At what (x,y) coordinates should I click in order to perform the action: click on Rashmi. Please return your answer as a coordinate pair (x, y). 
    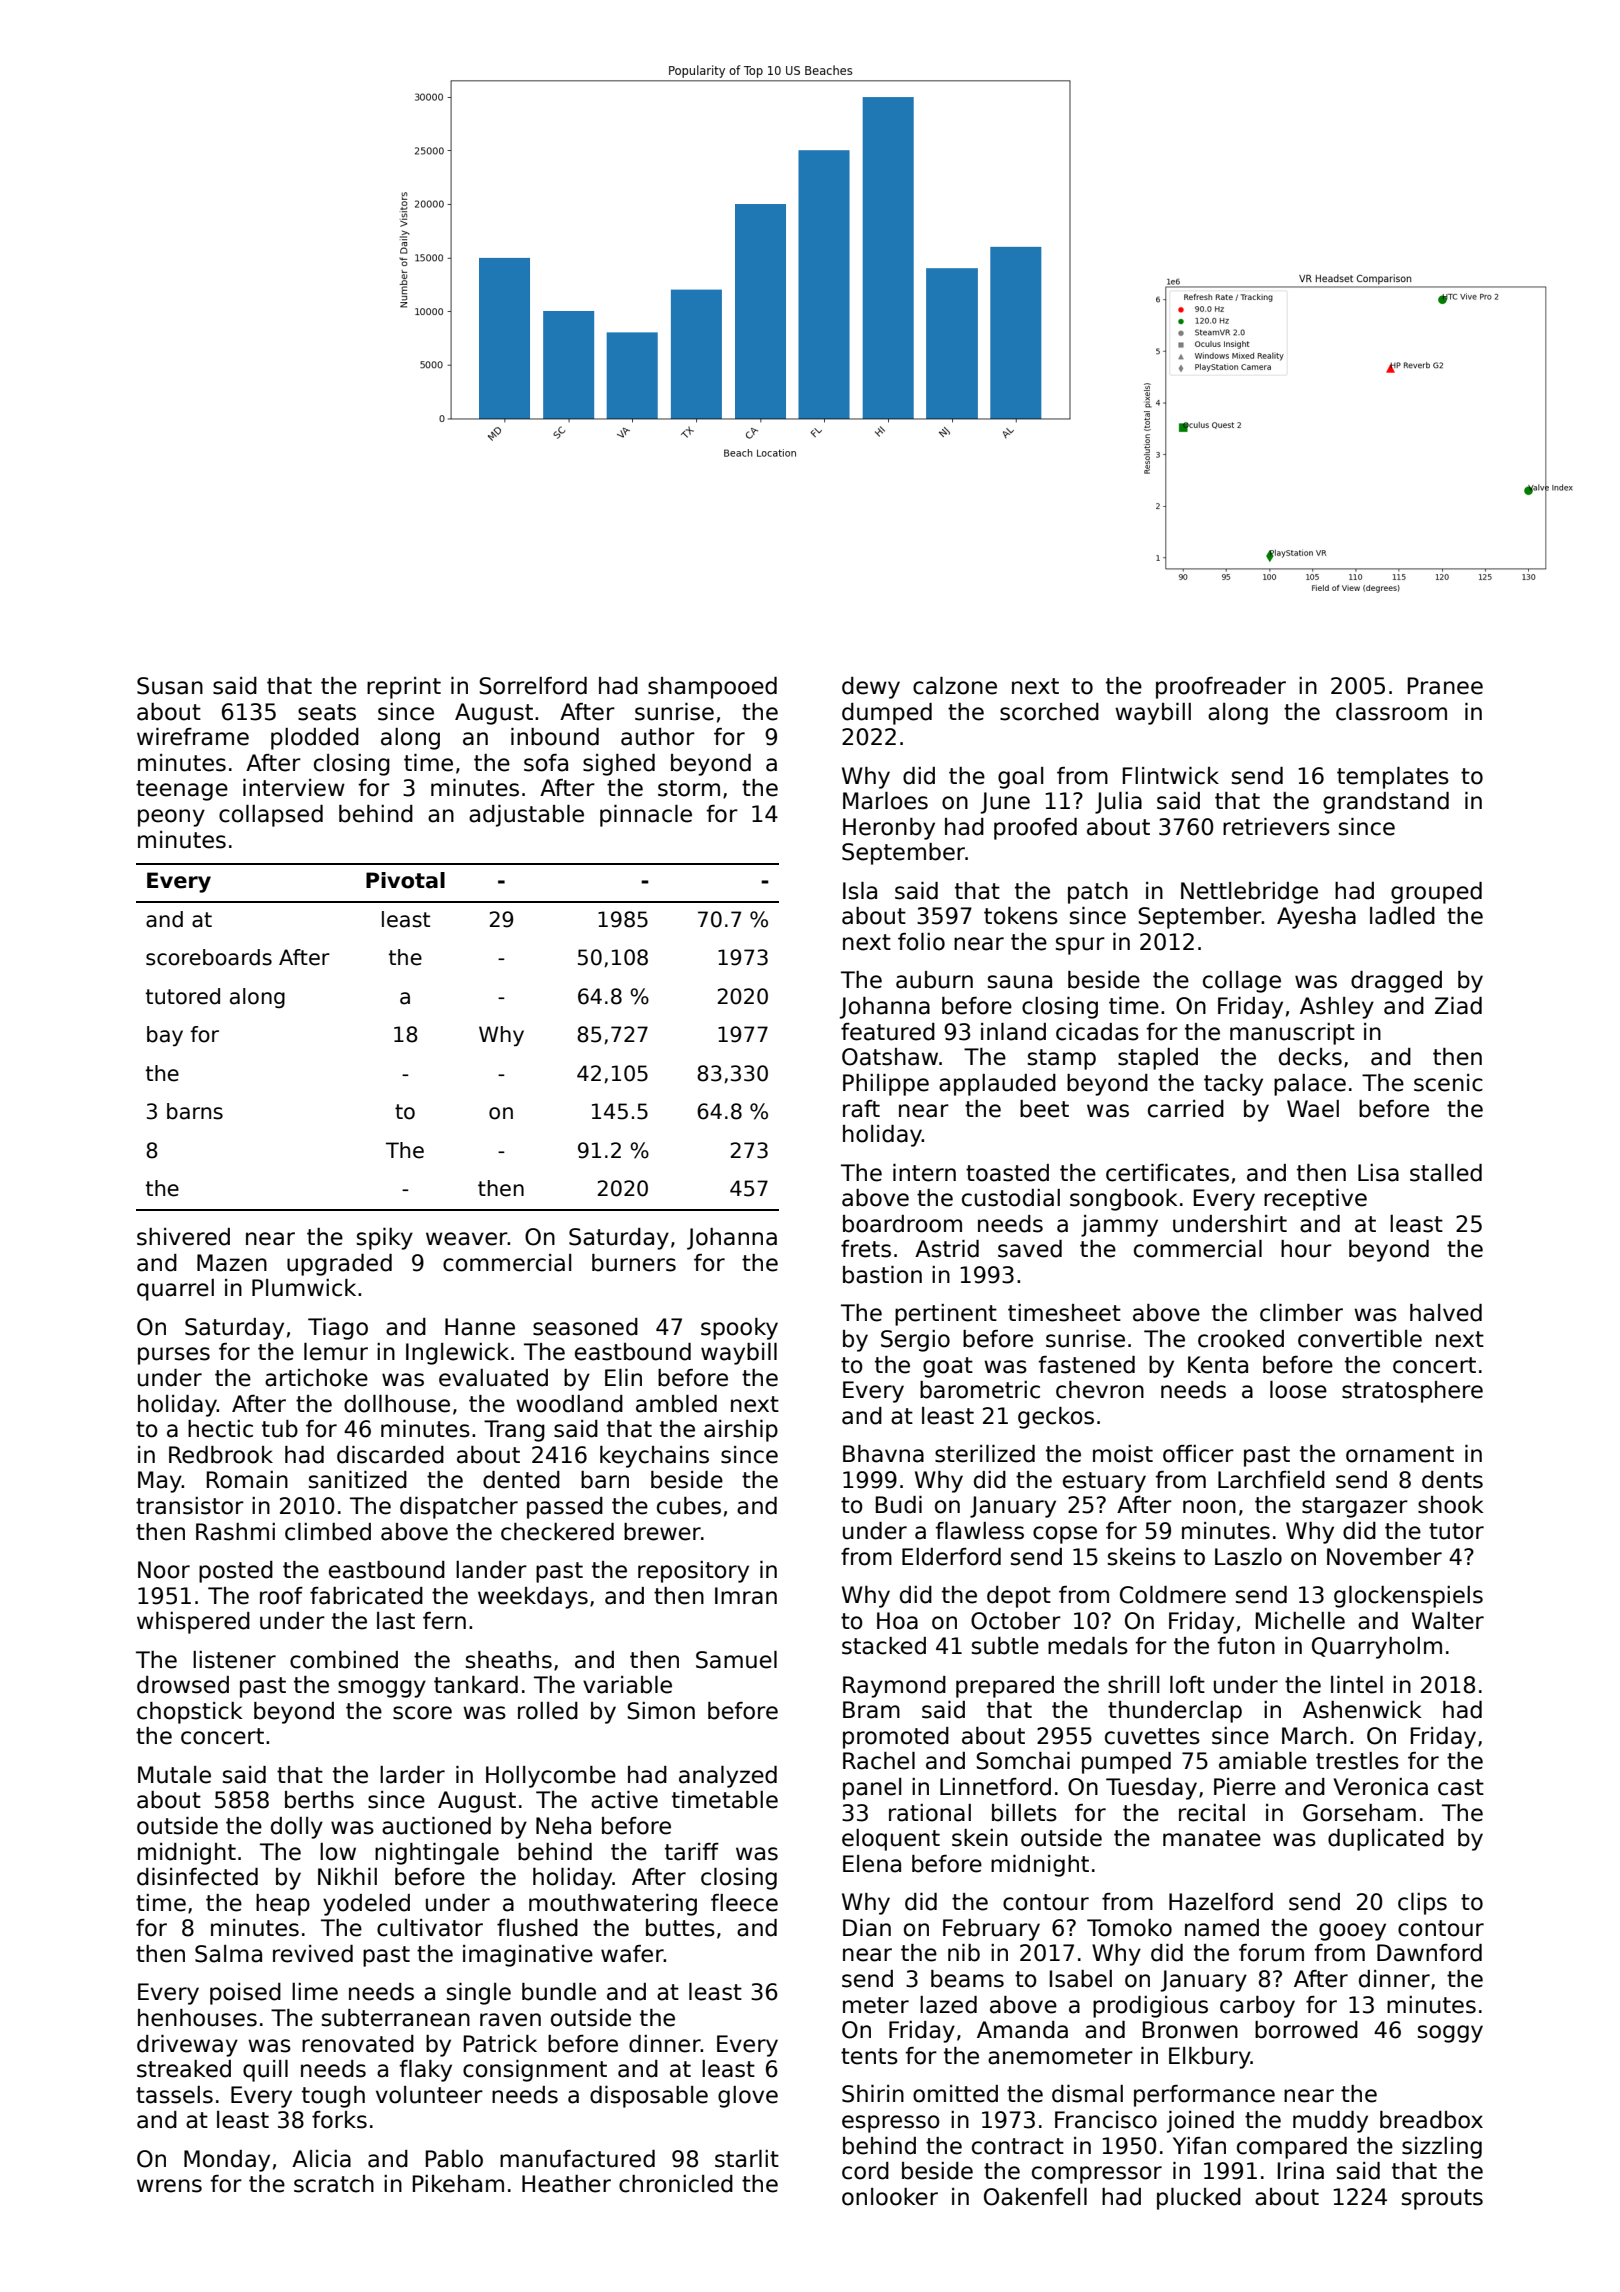
    Looking at the image, I should click on (235, 1532).
